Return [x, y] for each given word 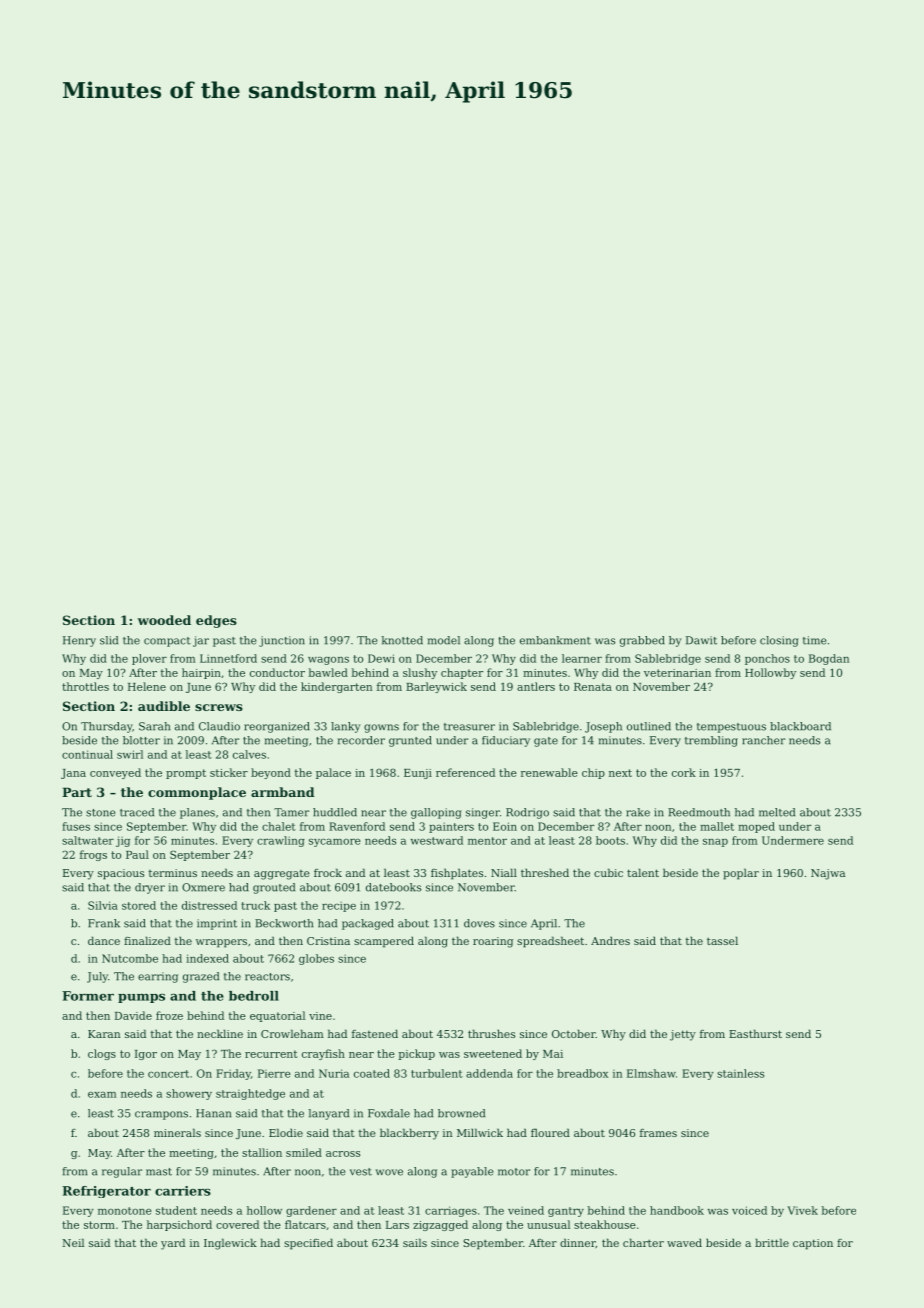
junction [282, 641]
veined [526, 1210]
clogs [102, 1054]
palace [333, 773]
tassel [722, 940]
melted [777, 812]
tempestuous [731, 728]
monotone [125, 1211]
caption [813, 1244]
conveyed [115, 773]
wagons [328, 660]
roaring [493, 942]
